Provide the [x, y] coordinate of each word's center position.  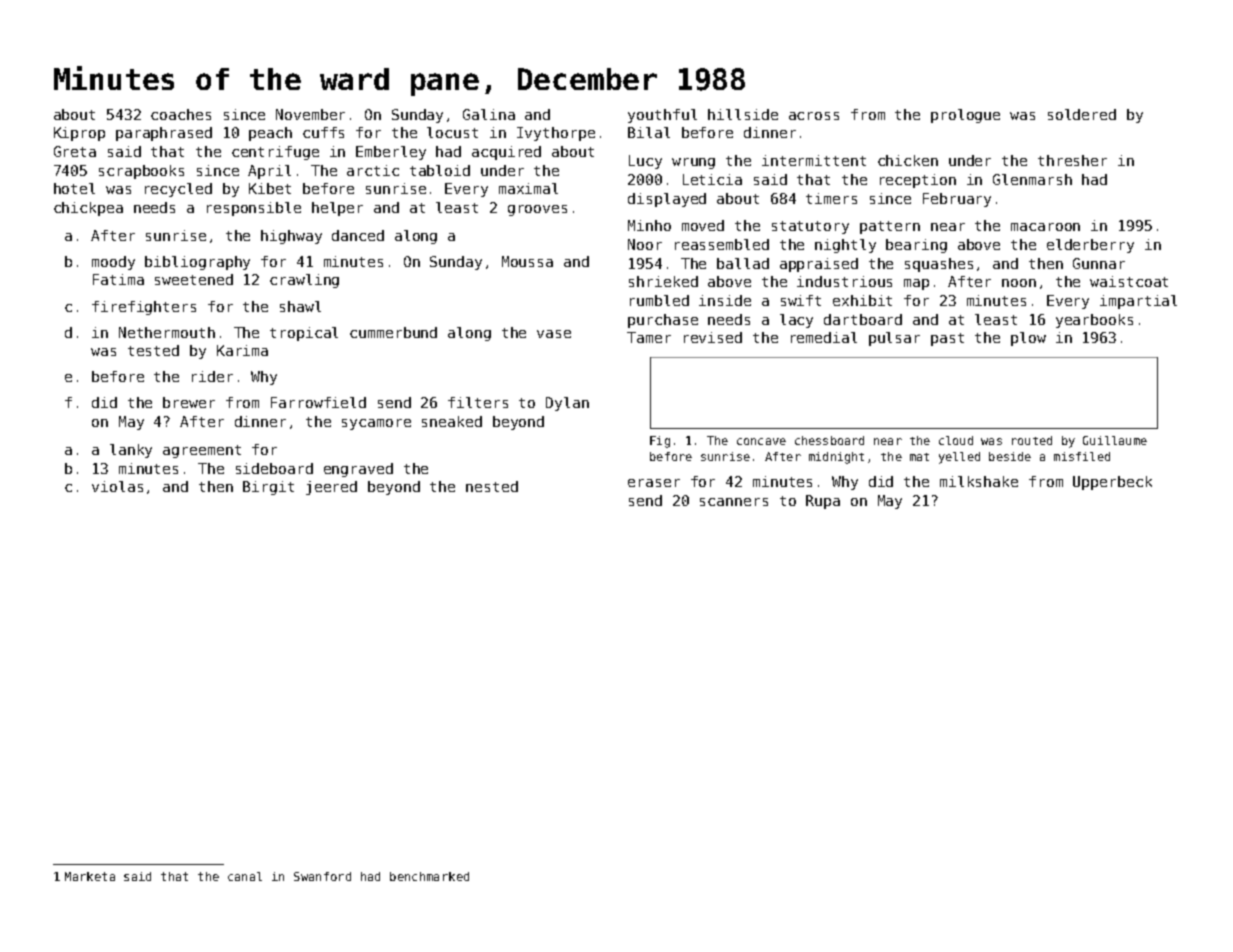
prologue [965, 116]
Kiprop [79, 134]
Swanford [322, 876]
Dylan [567, 404]
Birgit [268, 488]
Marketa [90, 876]
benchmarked [429, 876]
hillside [743, 114]
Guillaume [1115, 440]
